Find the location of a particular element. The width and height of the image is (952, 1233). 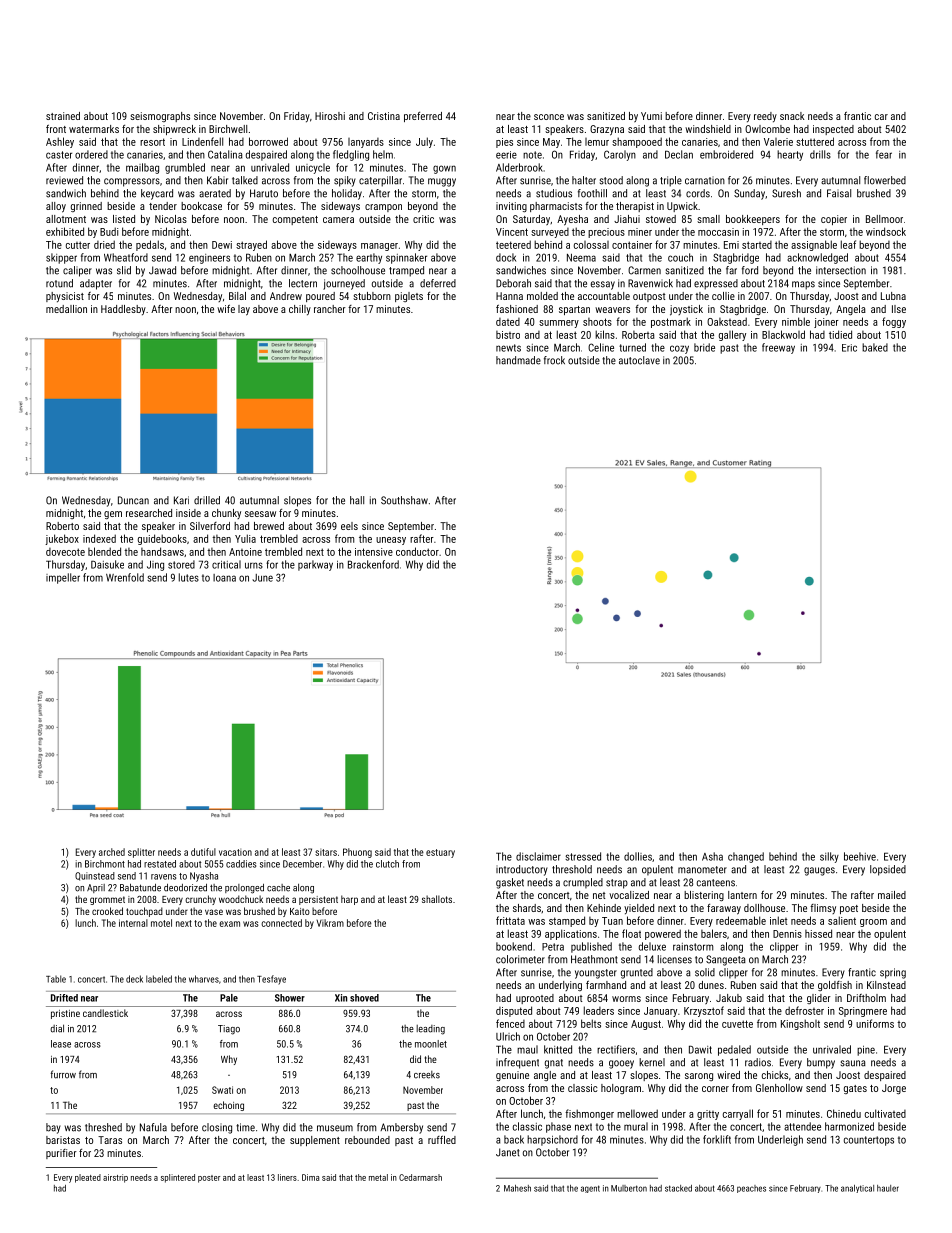

chilly is located at coordinates (300, 310).
